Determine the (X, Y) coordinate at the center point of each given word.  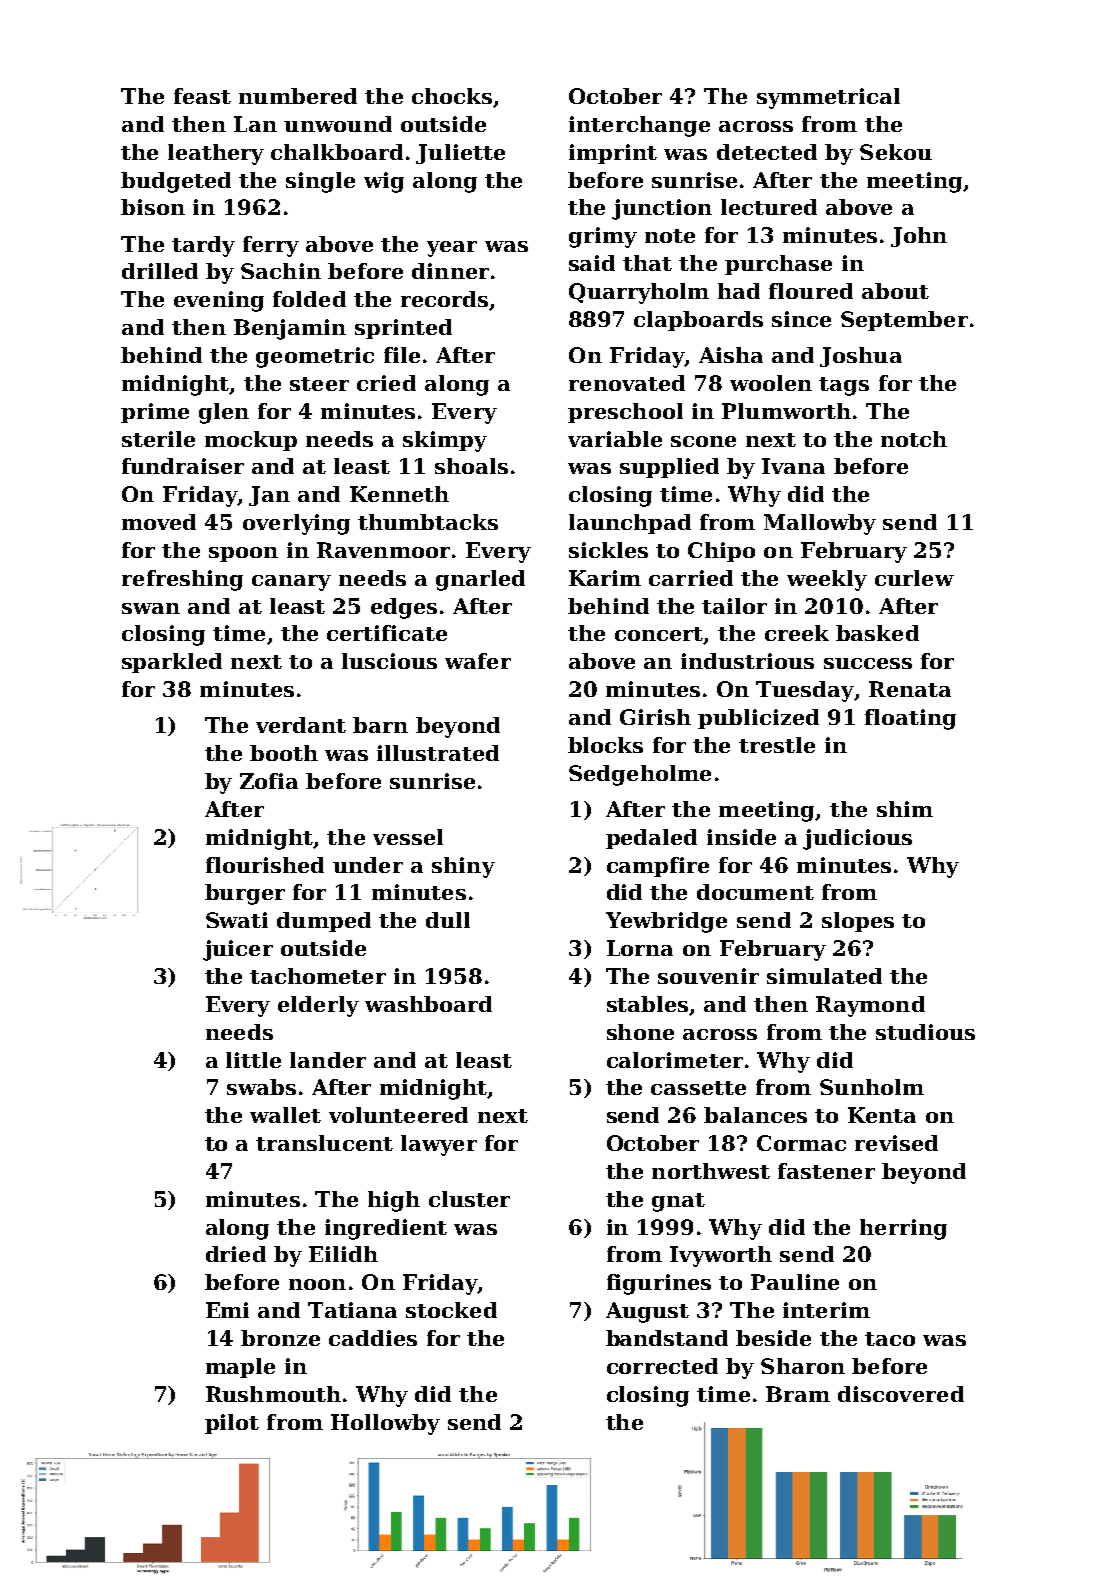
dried (236, 1254)
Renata (910, 689)
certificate (387, 633)
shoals (471, 466)
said (592, 263)
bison (153, 207)
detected (767, 152)
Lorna (640, 948)
